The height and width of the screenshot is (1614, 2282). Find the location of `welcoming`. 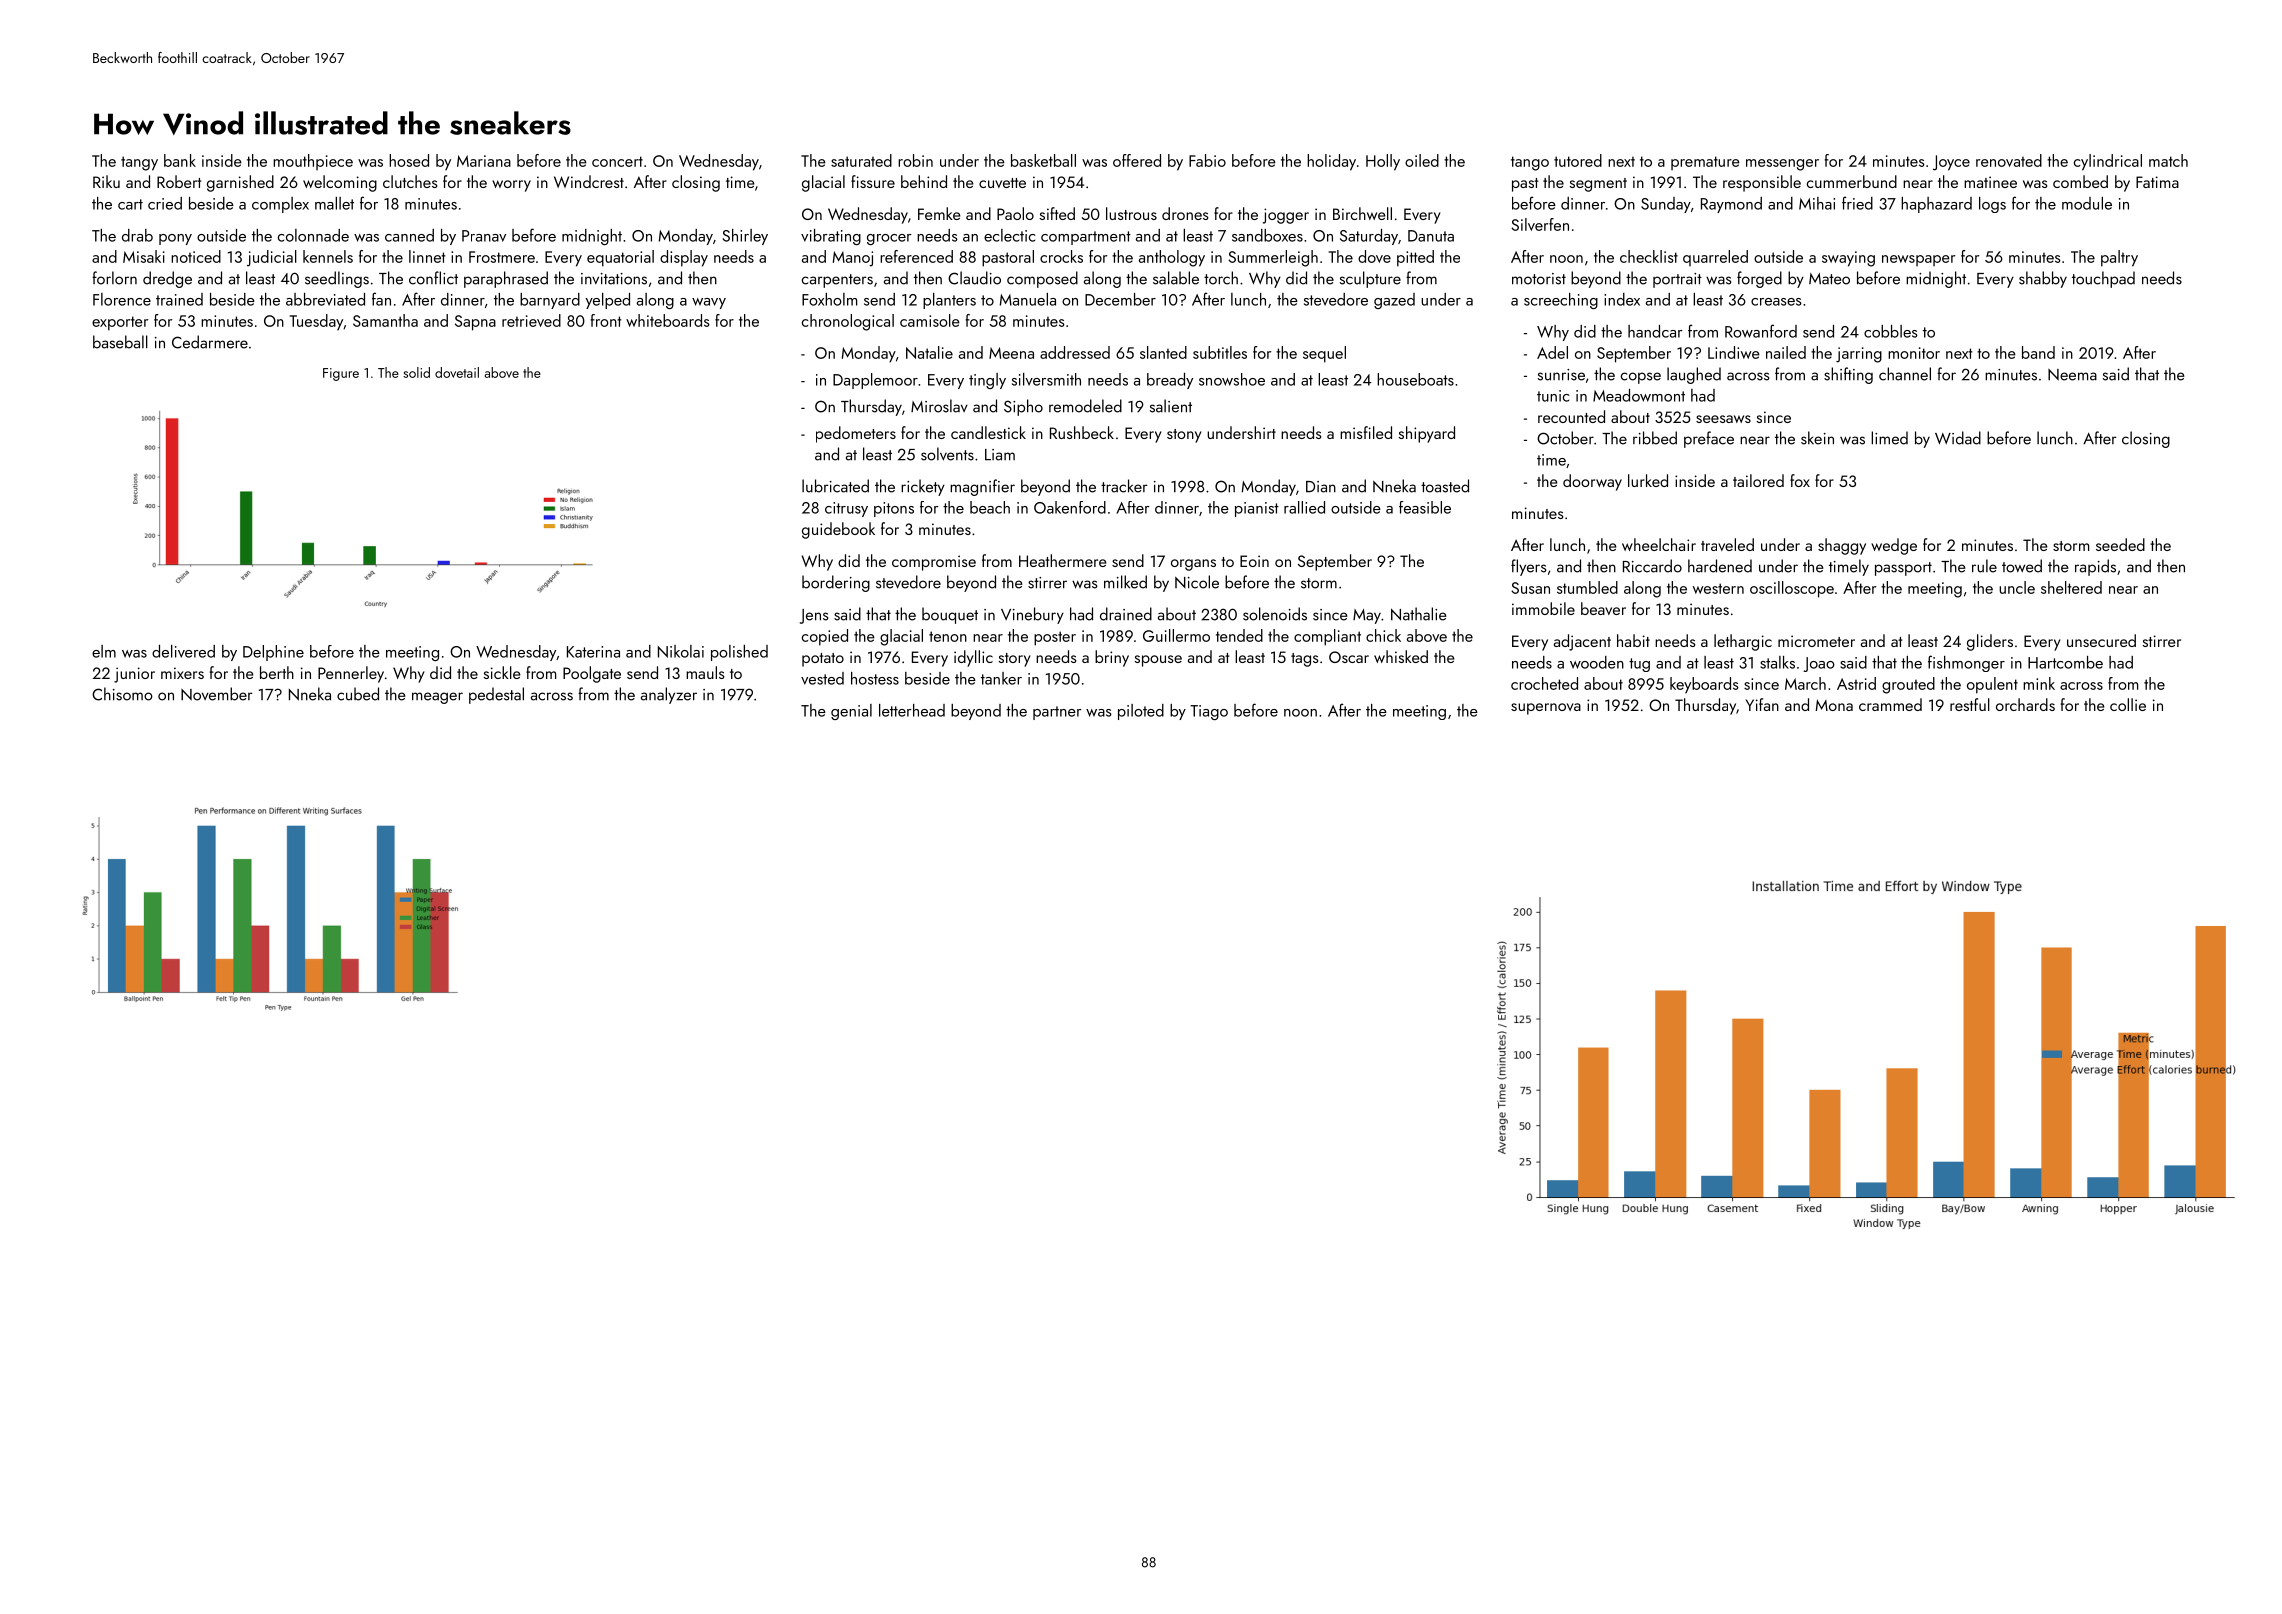

welcoming is located at coordinates (340, 183).
